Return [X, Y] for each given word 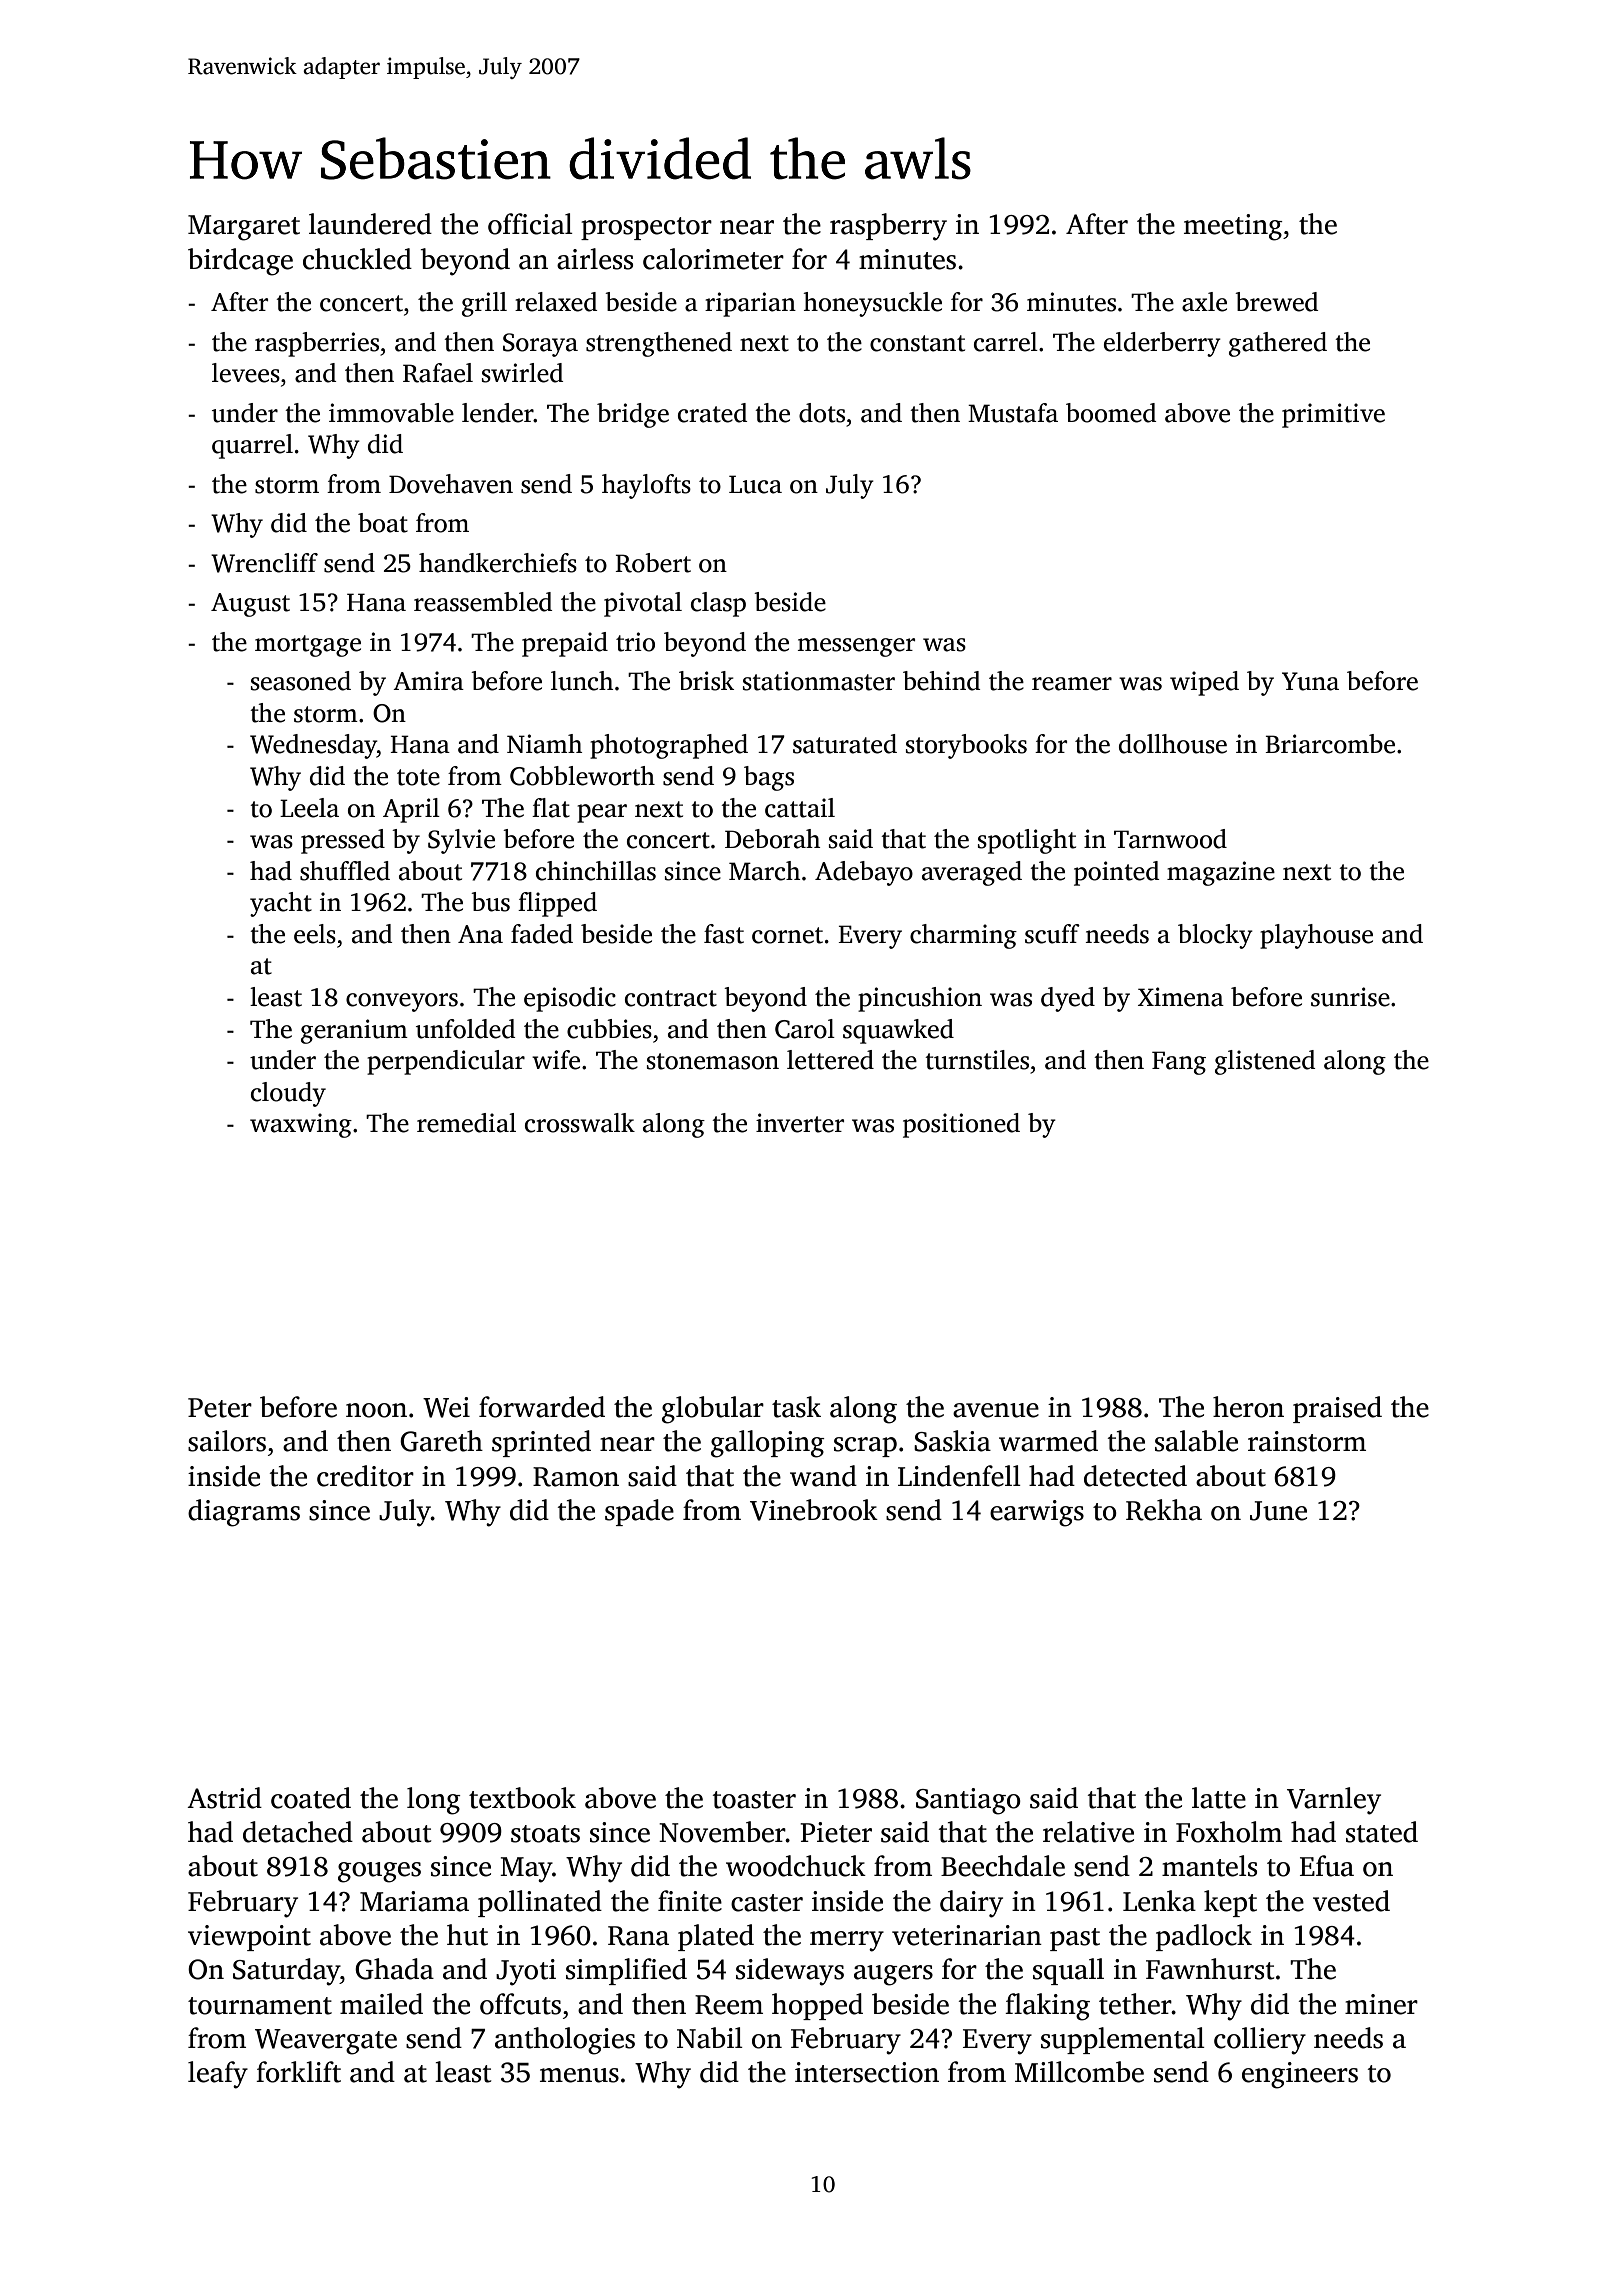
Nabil [710, 2038]
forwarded [542, 1407]
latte [1219, 1798]
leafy [218, 2075]
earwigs [1037, 1513]
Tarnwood [1170, 839]
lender [498, 413]
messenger [856, 647]
